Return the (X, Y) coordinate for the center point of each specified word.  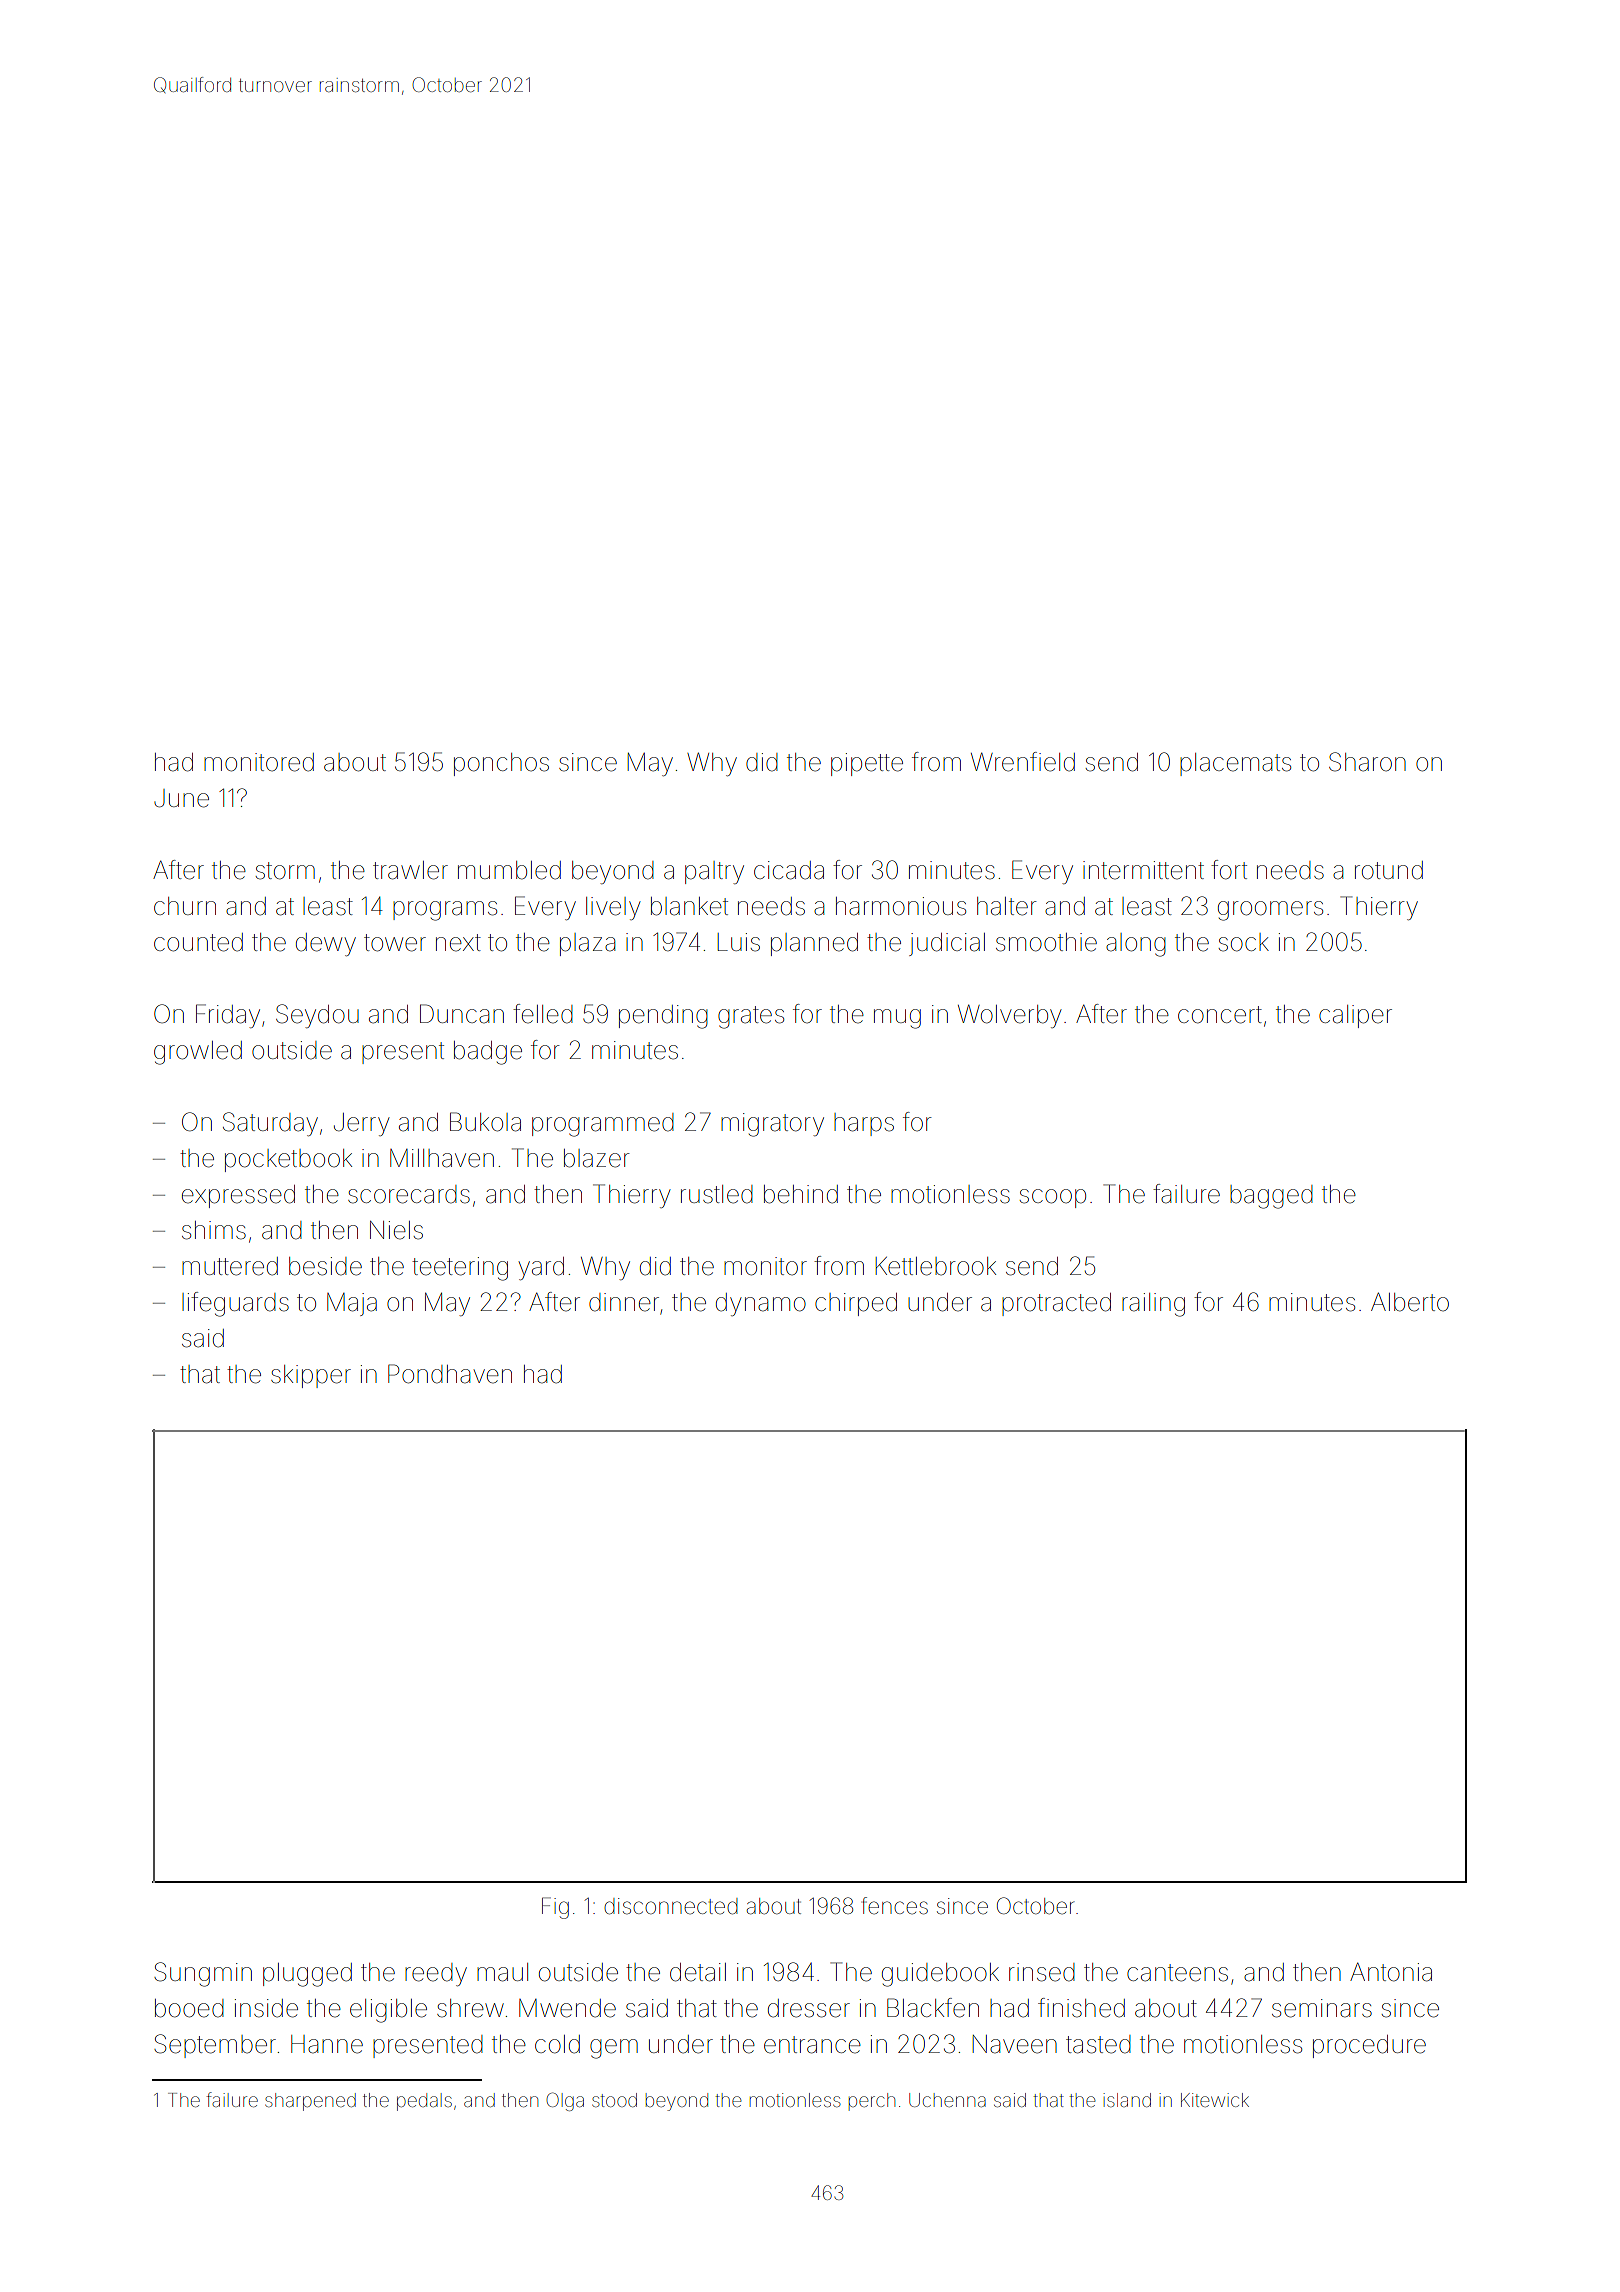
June (181, 798)
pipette (867, 764)
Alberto (1410, 1302)
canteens (1177, 1973)
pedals (424, 2102)
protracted (1056, 1304)
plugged (307, 1975)
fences (895, 1906)
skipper (311, 1376)
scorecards (409, 1194)
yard (541, 1268)
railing (1153, 1305)
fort (1229, 870)
